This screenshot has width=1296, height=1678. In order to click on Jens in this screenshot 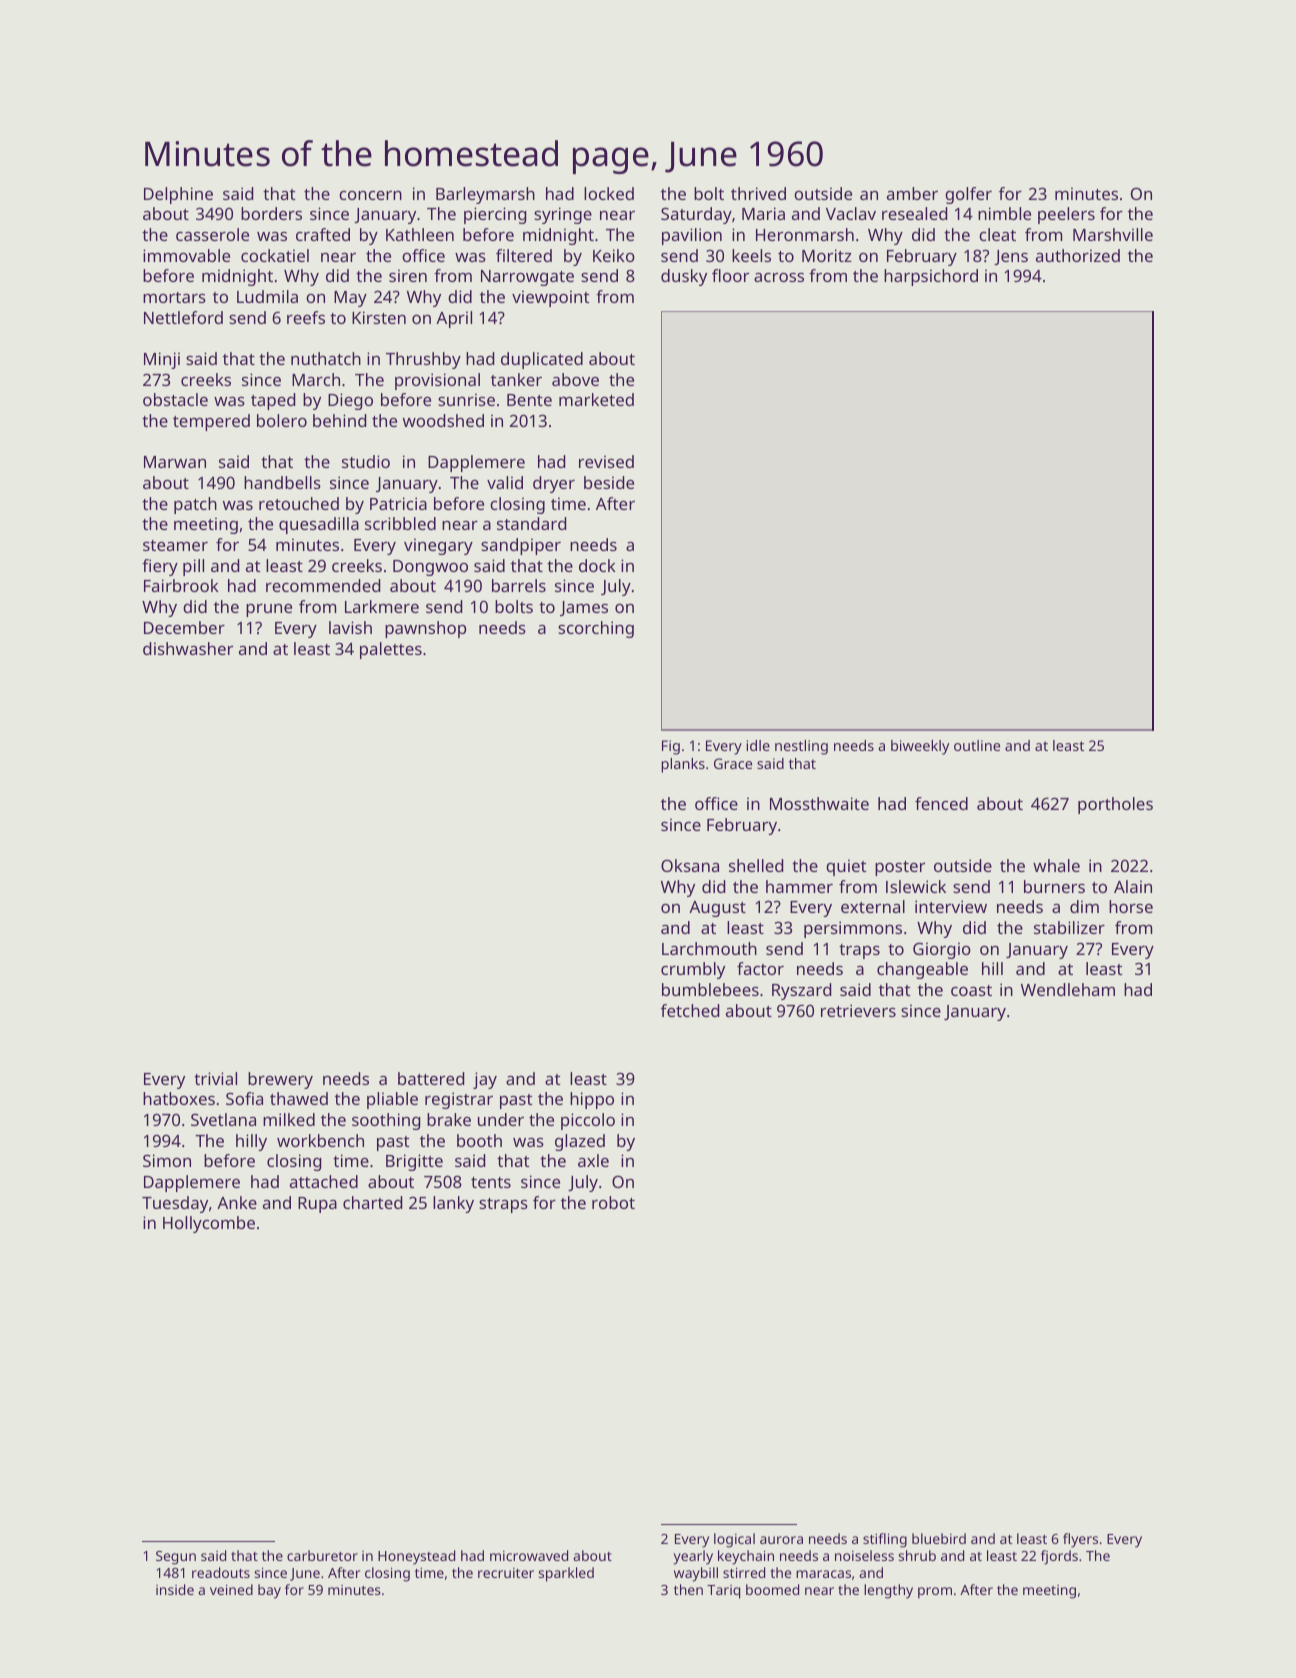, I will do `click(1011, 257)`.
